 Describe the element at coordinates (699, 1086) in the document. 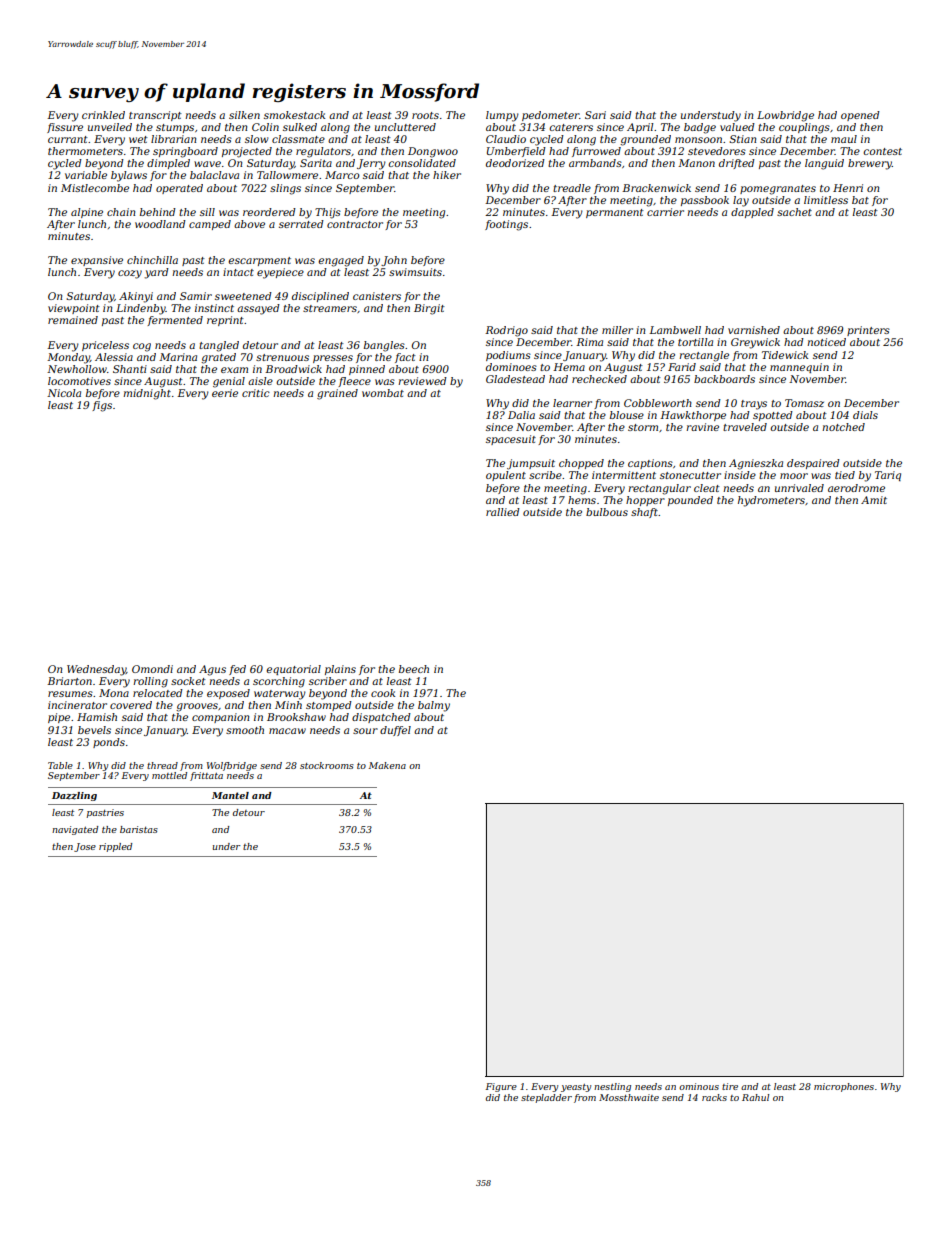

I see `ominous` at that location.
